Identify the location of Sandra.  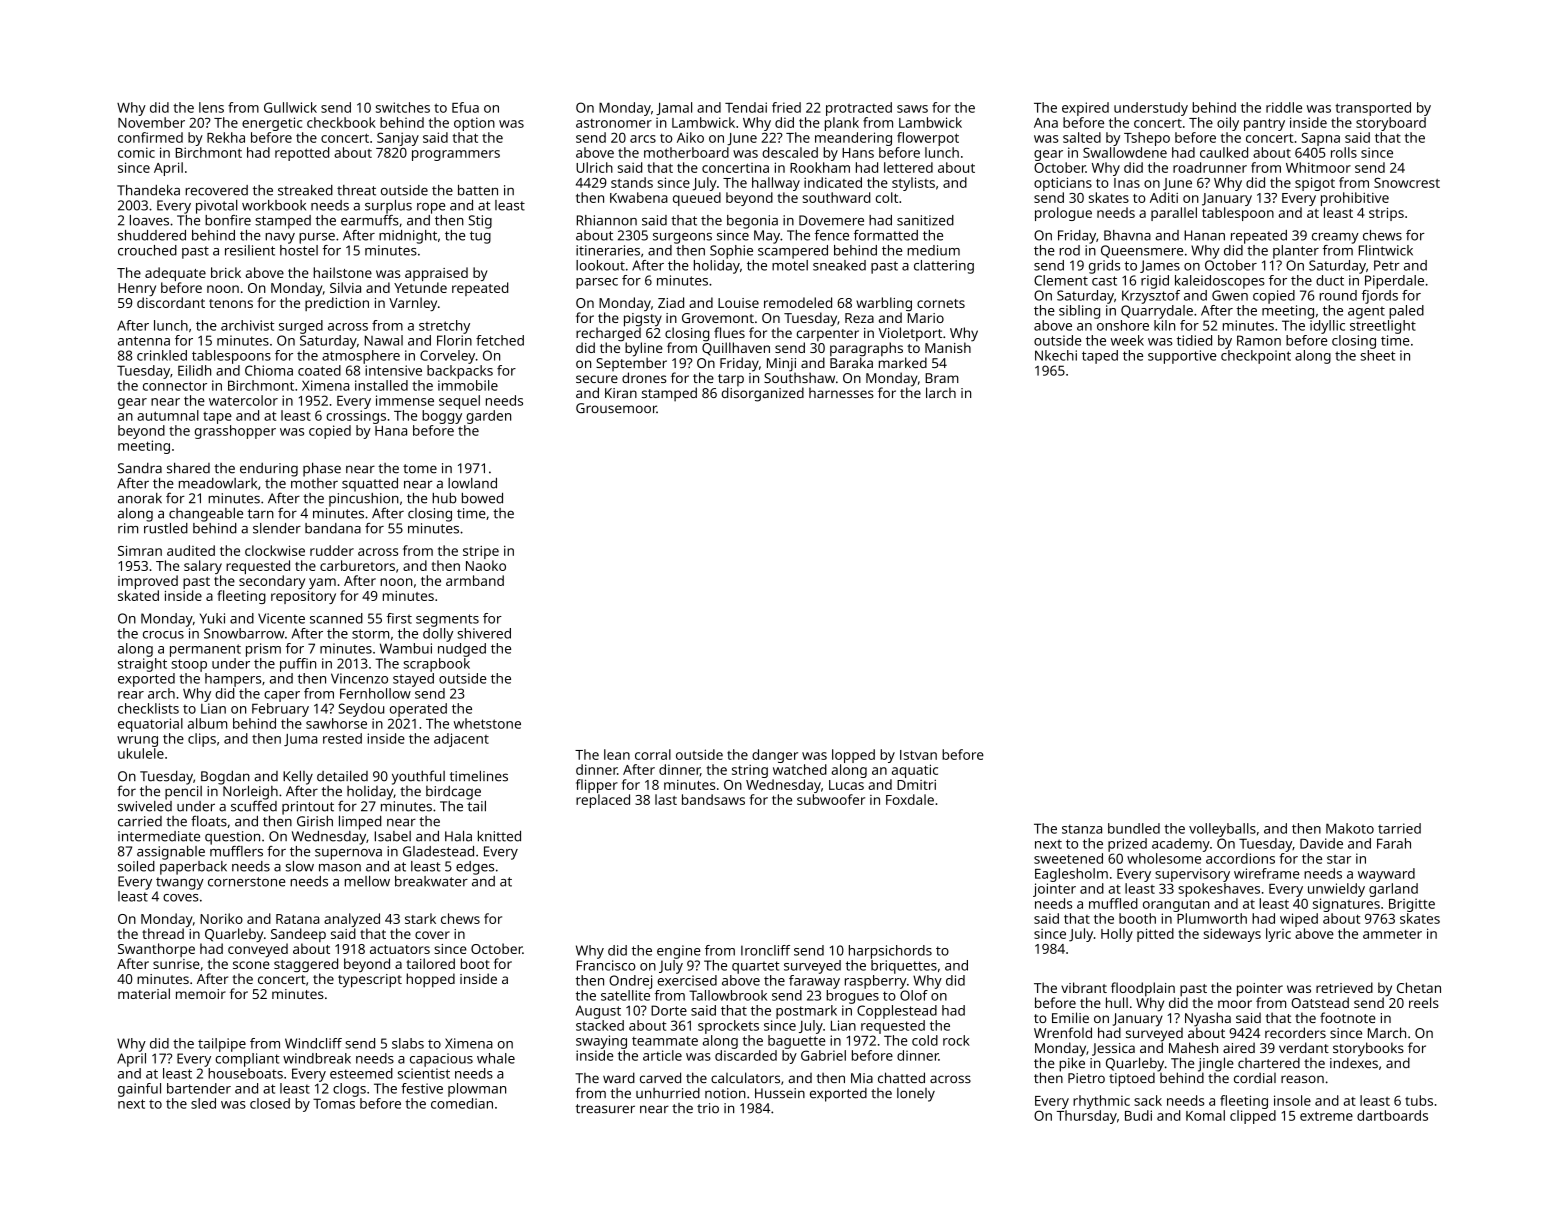
(140, 468).
